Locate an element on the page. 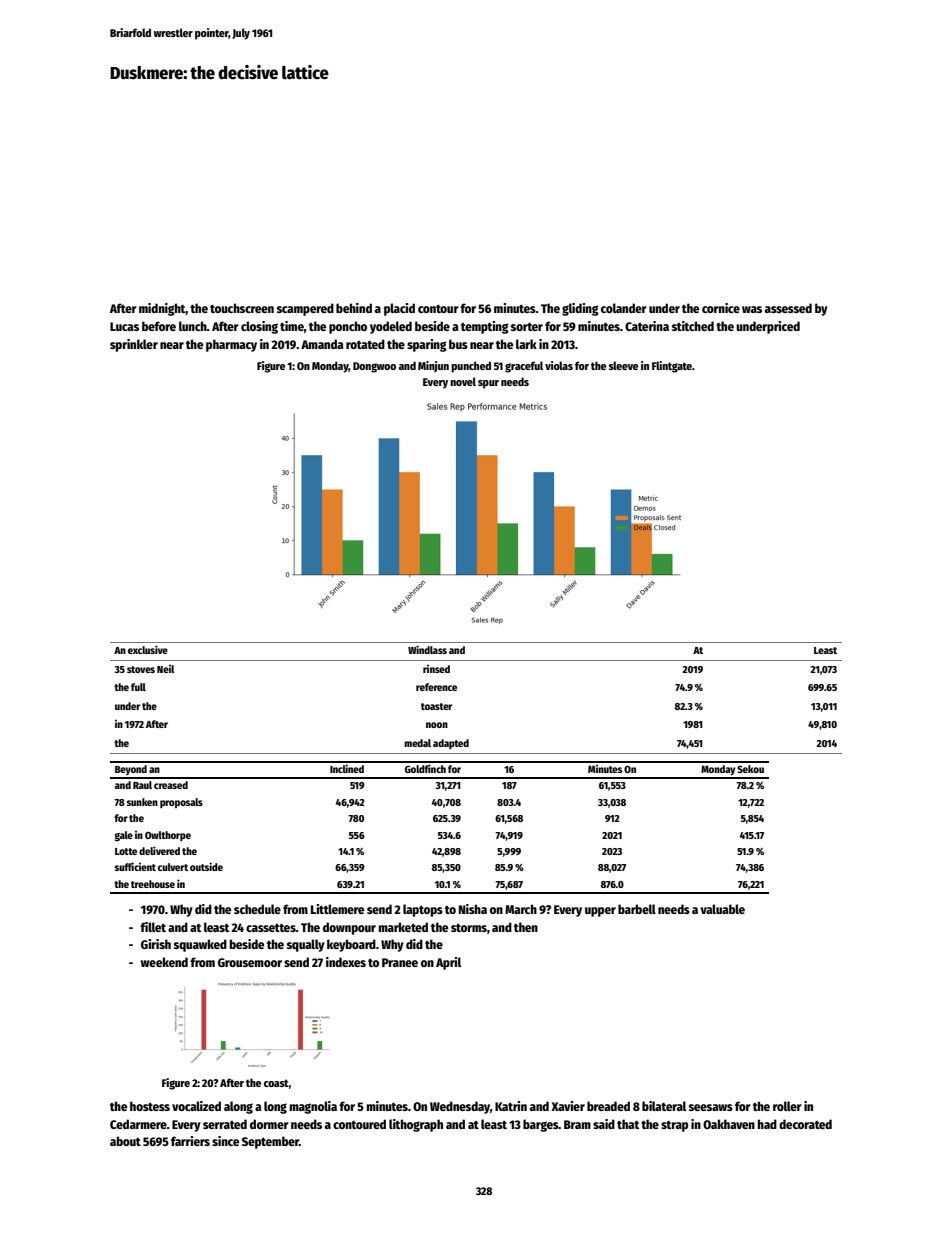 The image size is (952, 1233). rinsed is located at coordinates (436, 668).
